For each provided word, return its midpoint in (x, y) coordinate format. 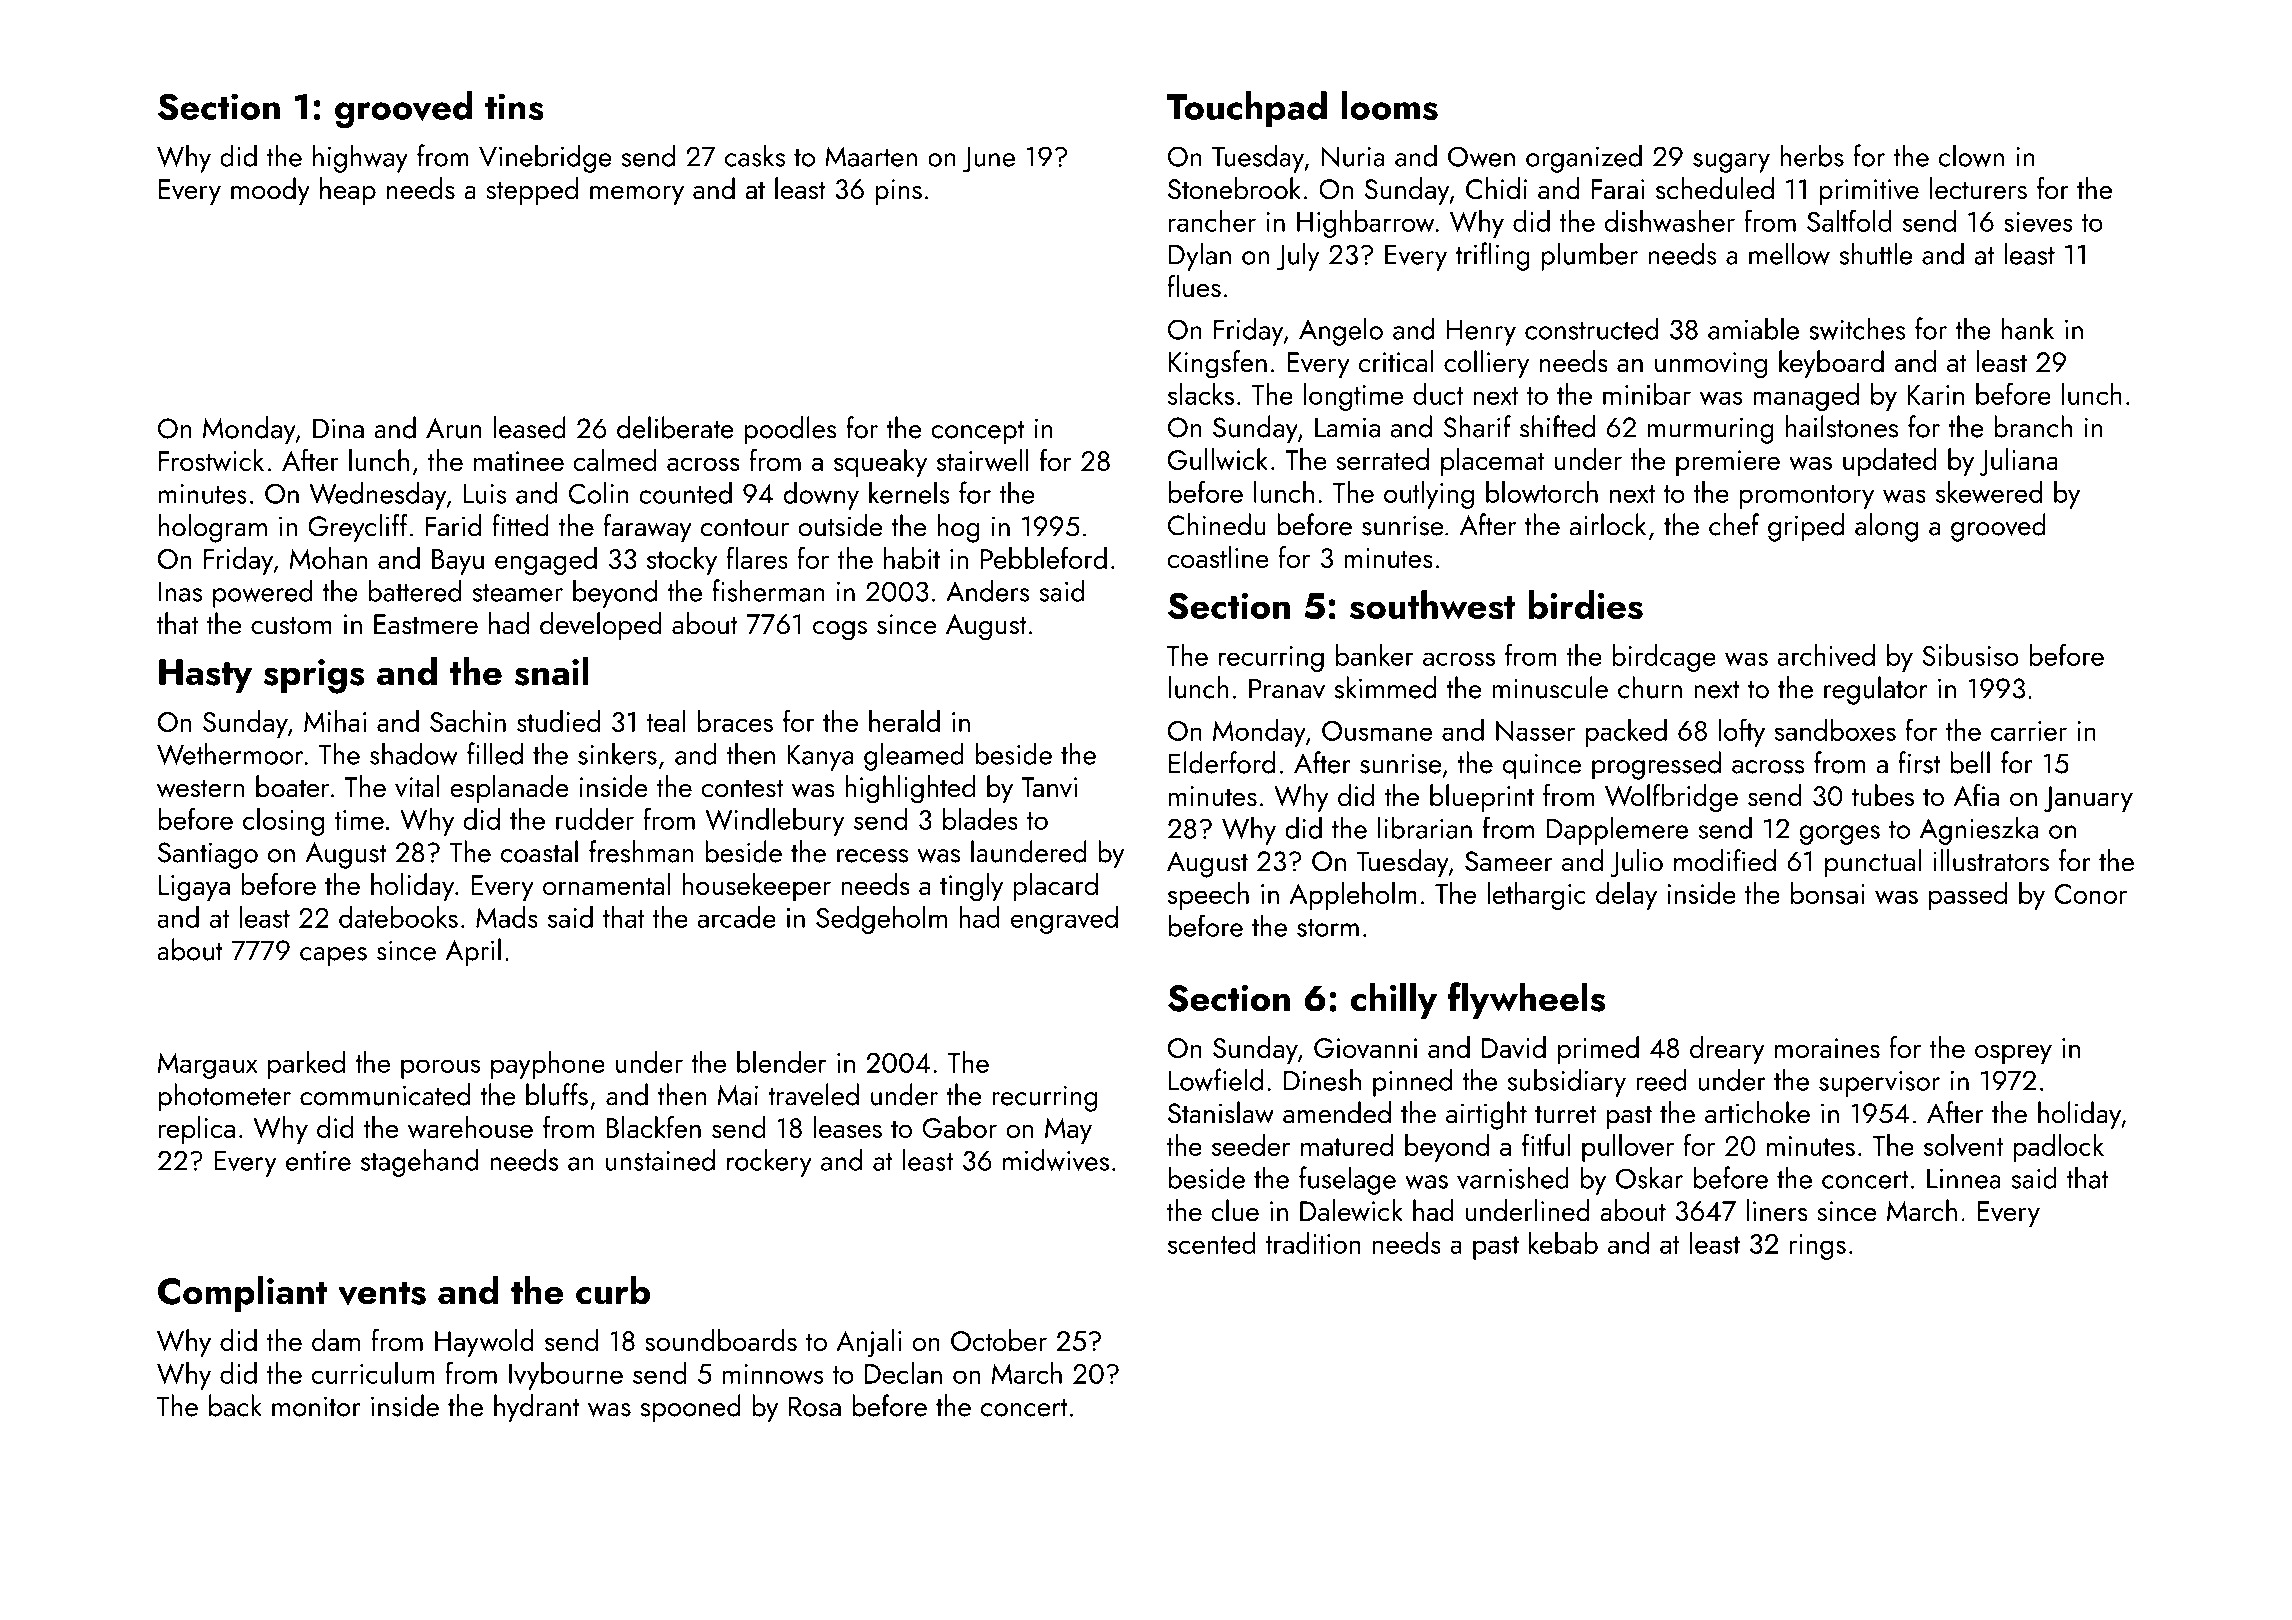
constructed (1592, 328)
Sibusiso (1970, 655)
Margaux (207, 1065)
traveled (813, 1094)
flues (1194, 286)
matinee (519, 461)
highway (360, 158)
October (999, 1340)
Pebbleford (1044, 558)
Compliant (242, 1293)
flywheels (1526, 1000)
